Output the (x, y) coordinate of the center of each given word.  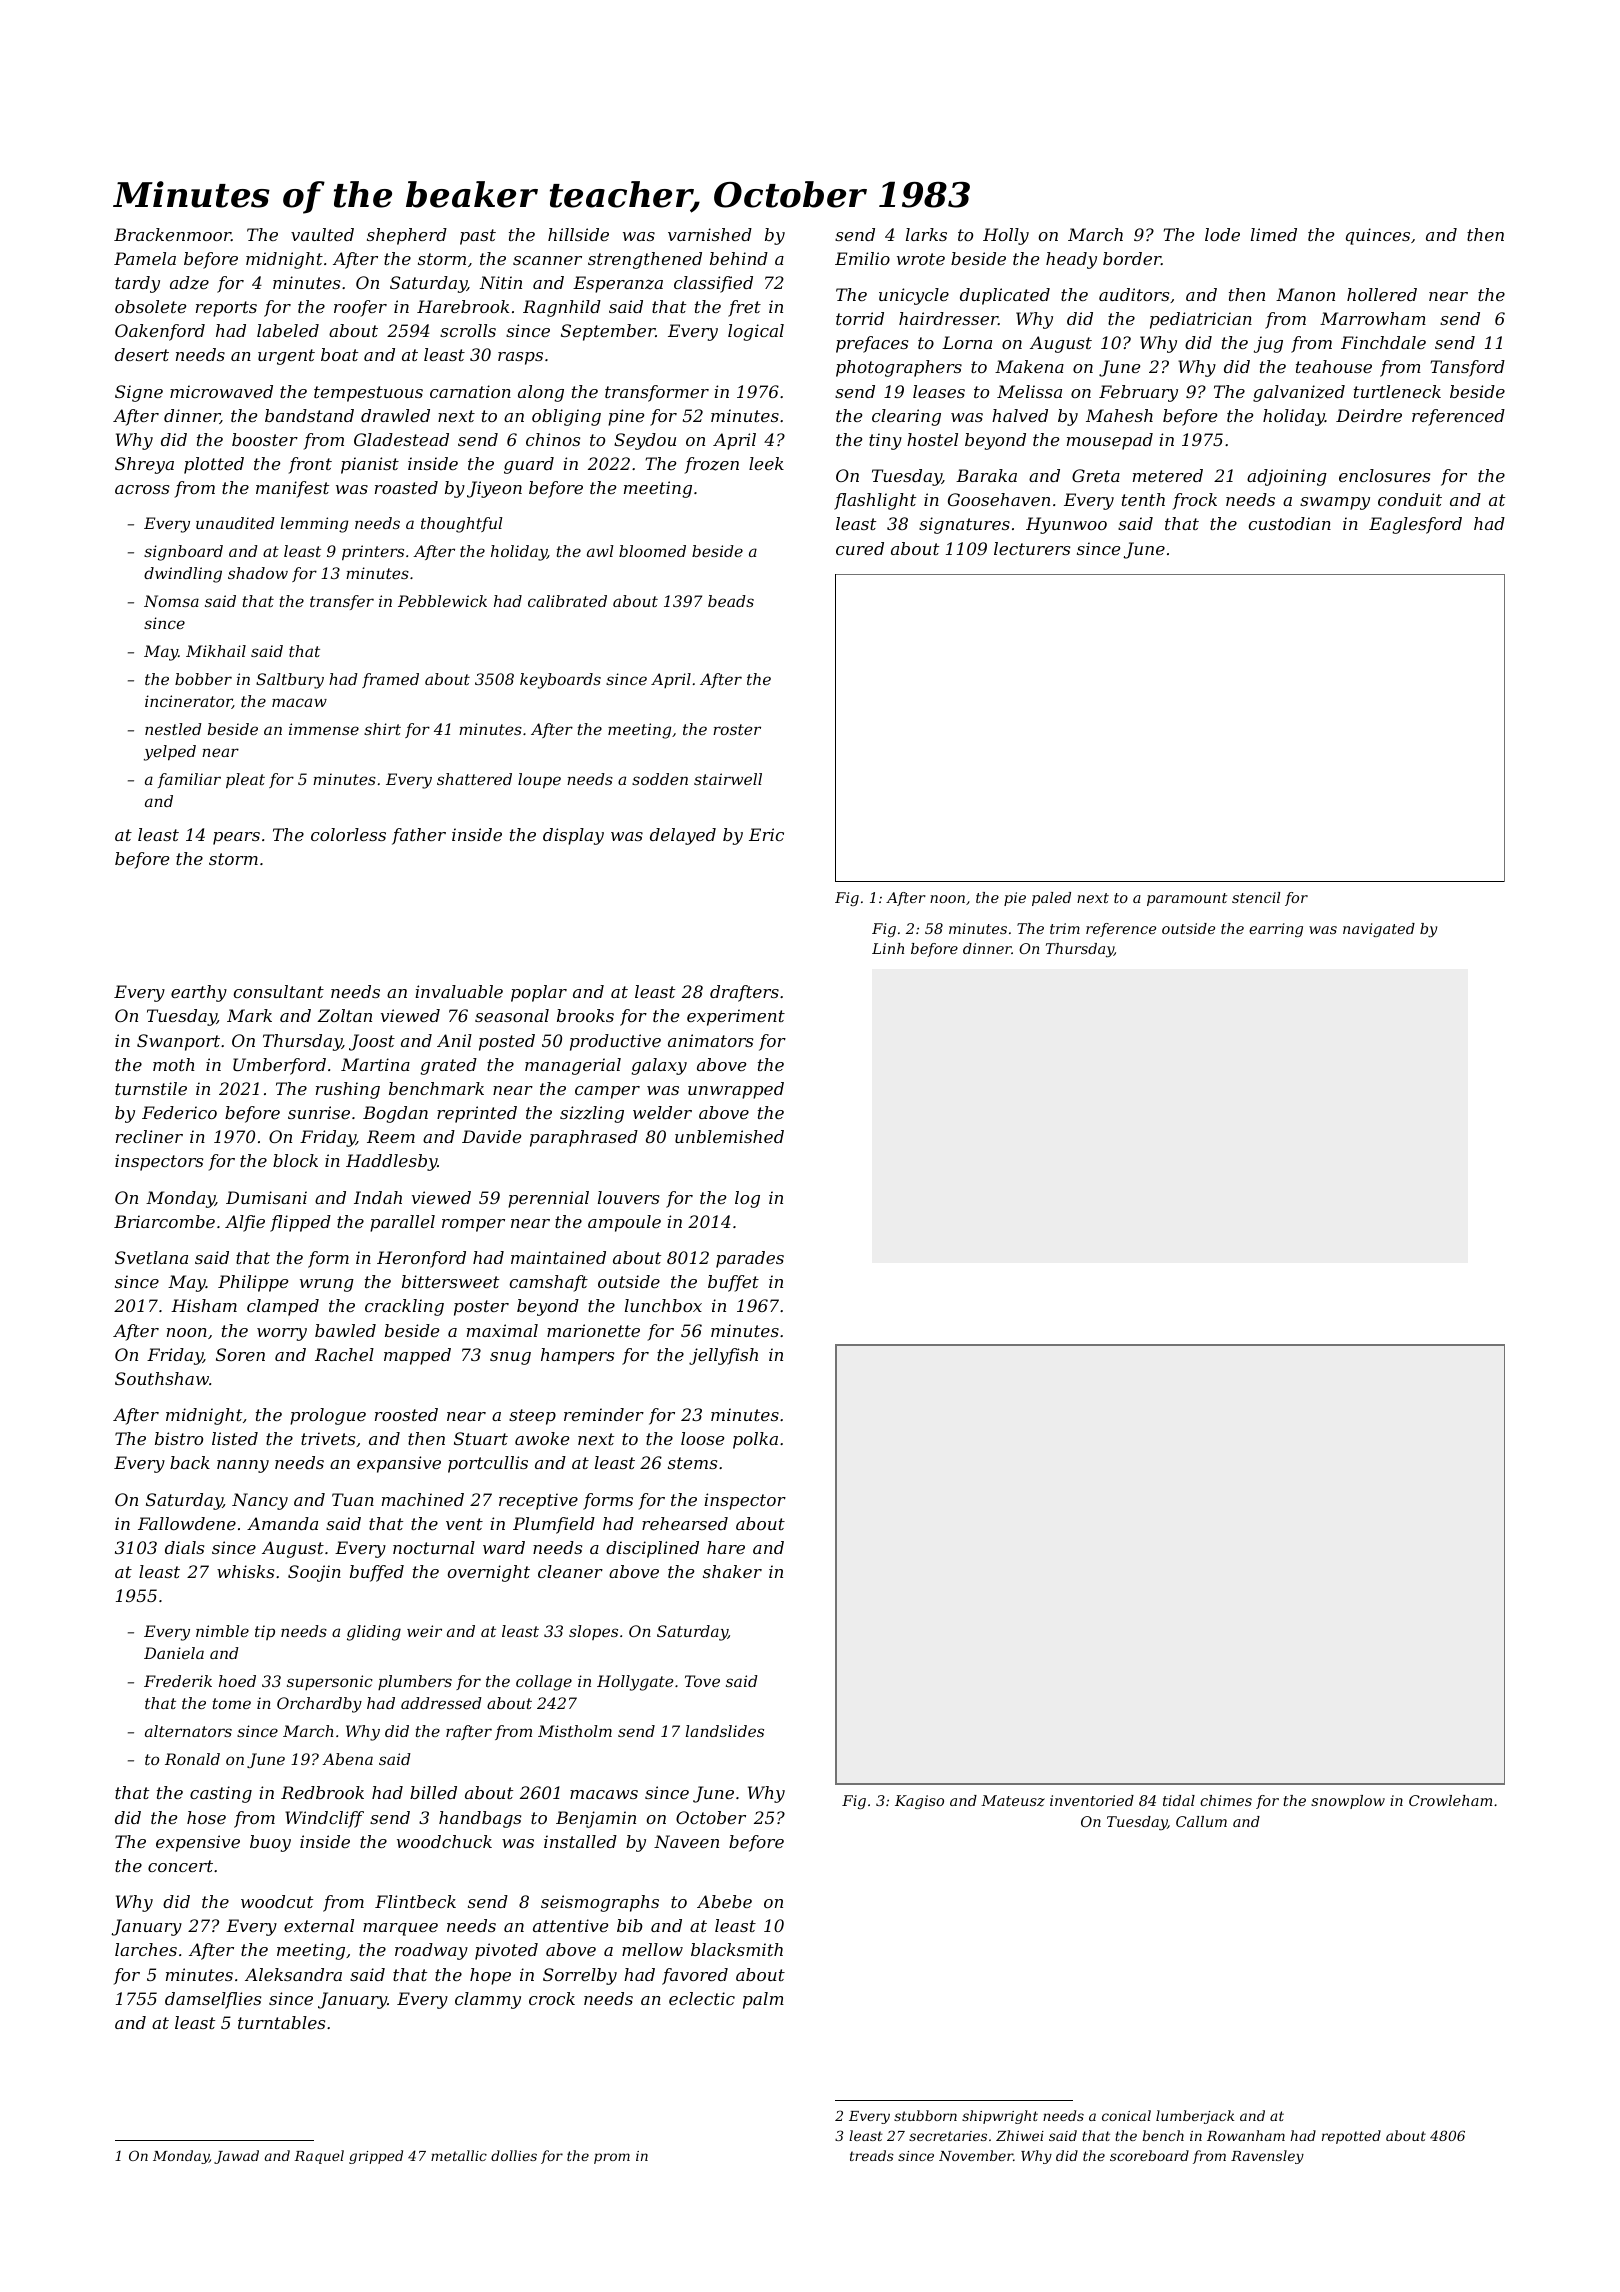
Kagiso (919, 1802)
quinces (1378, 236)
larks (926, 234)
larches (146, 1949)
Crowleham (1450, 1800)
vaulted (322, 234)
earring (1276, 930)
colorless (348, 834)
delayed (683, 836)
